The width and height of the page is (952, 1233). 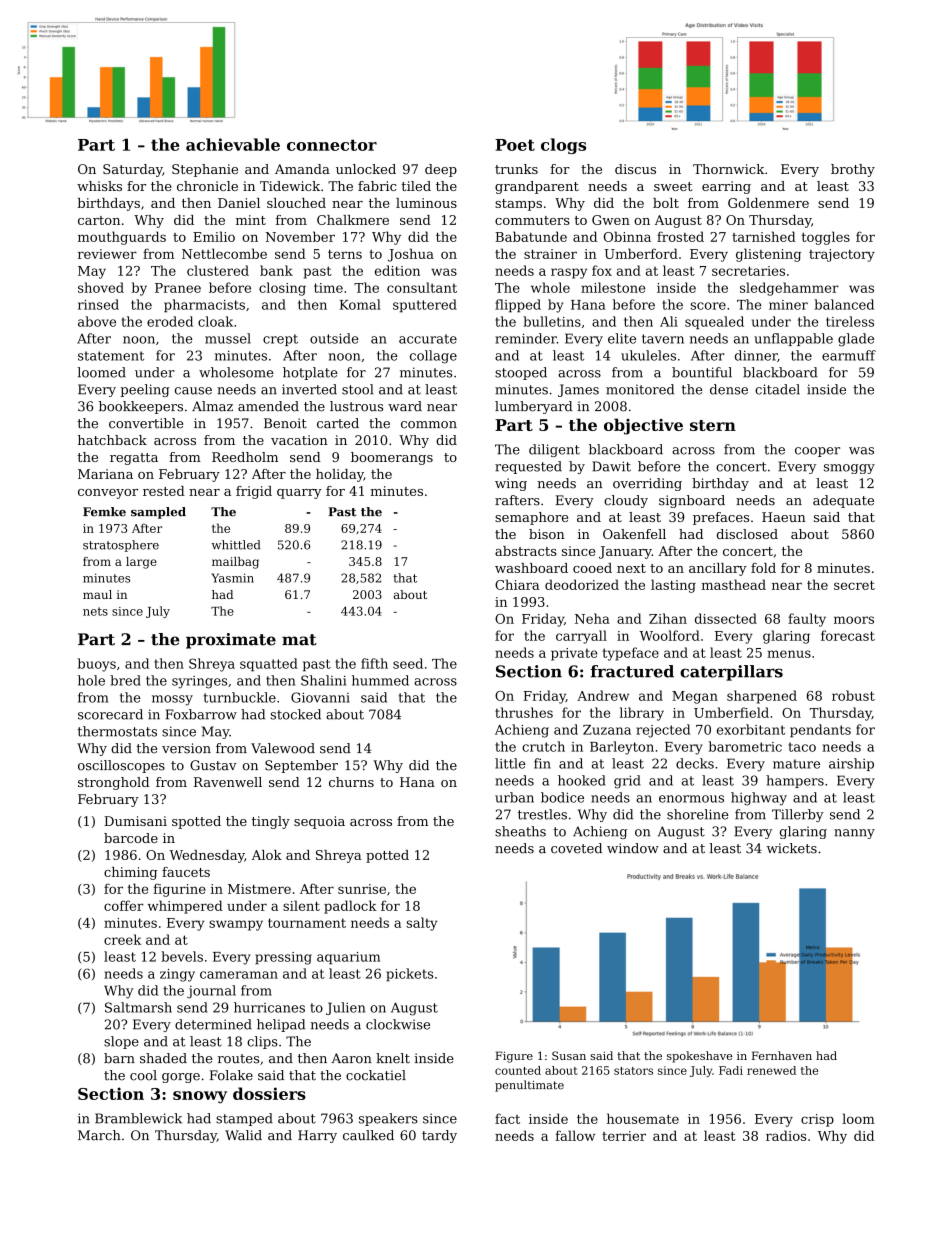 What do you see at coordinates (243, 1135) in the page?
I see `Walid` at bounding box center [243, 1135].
